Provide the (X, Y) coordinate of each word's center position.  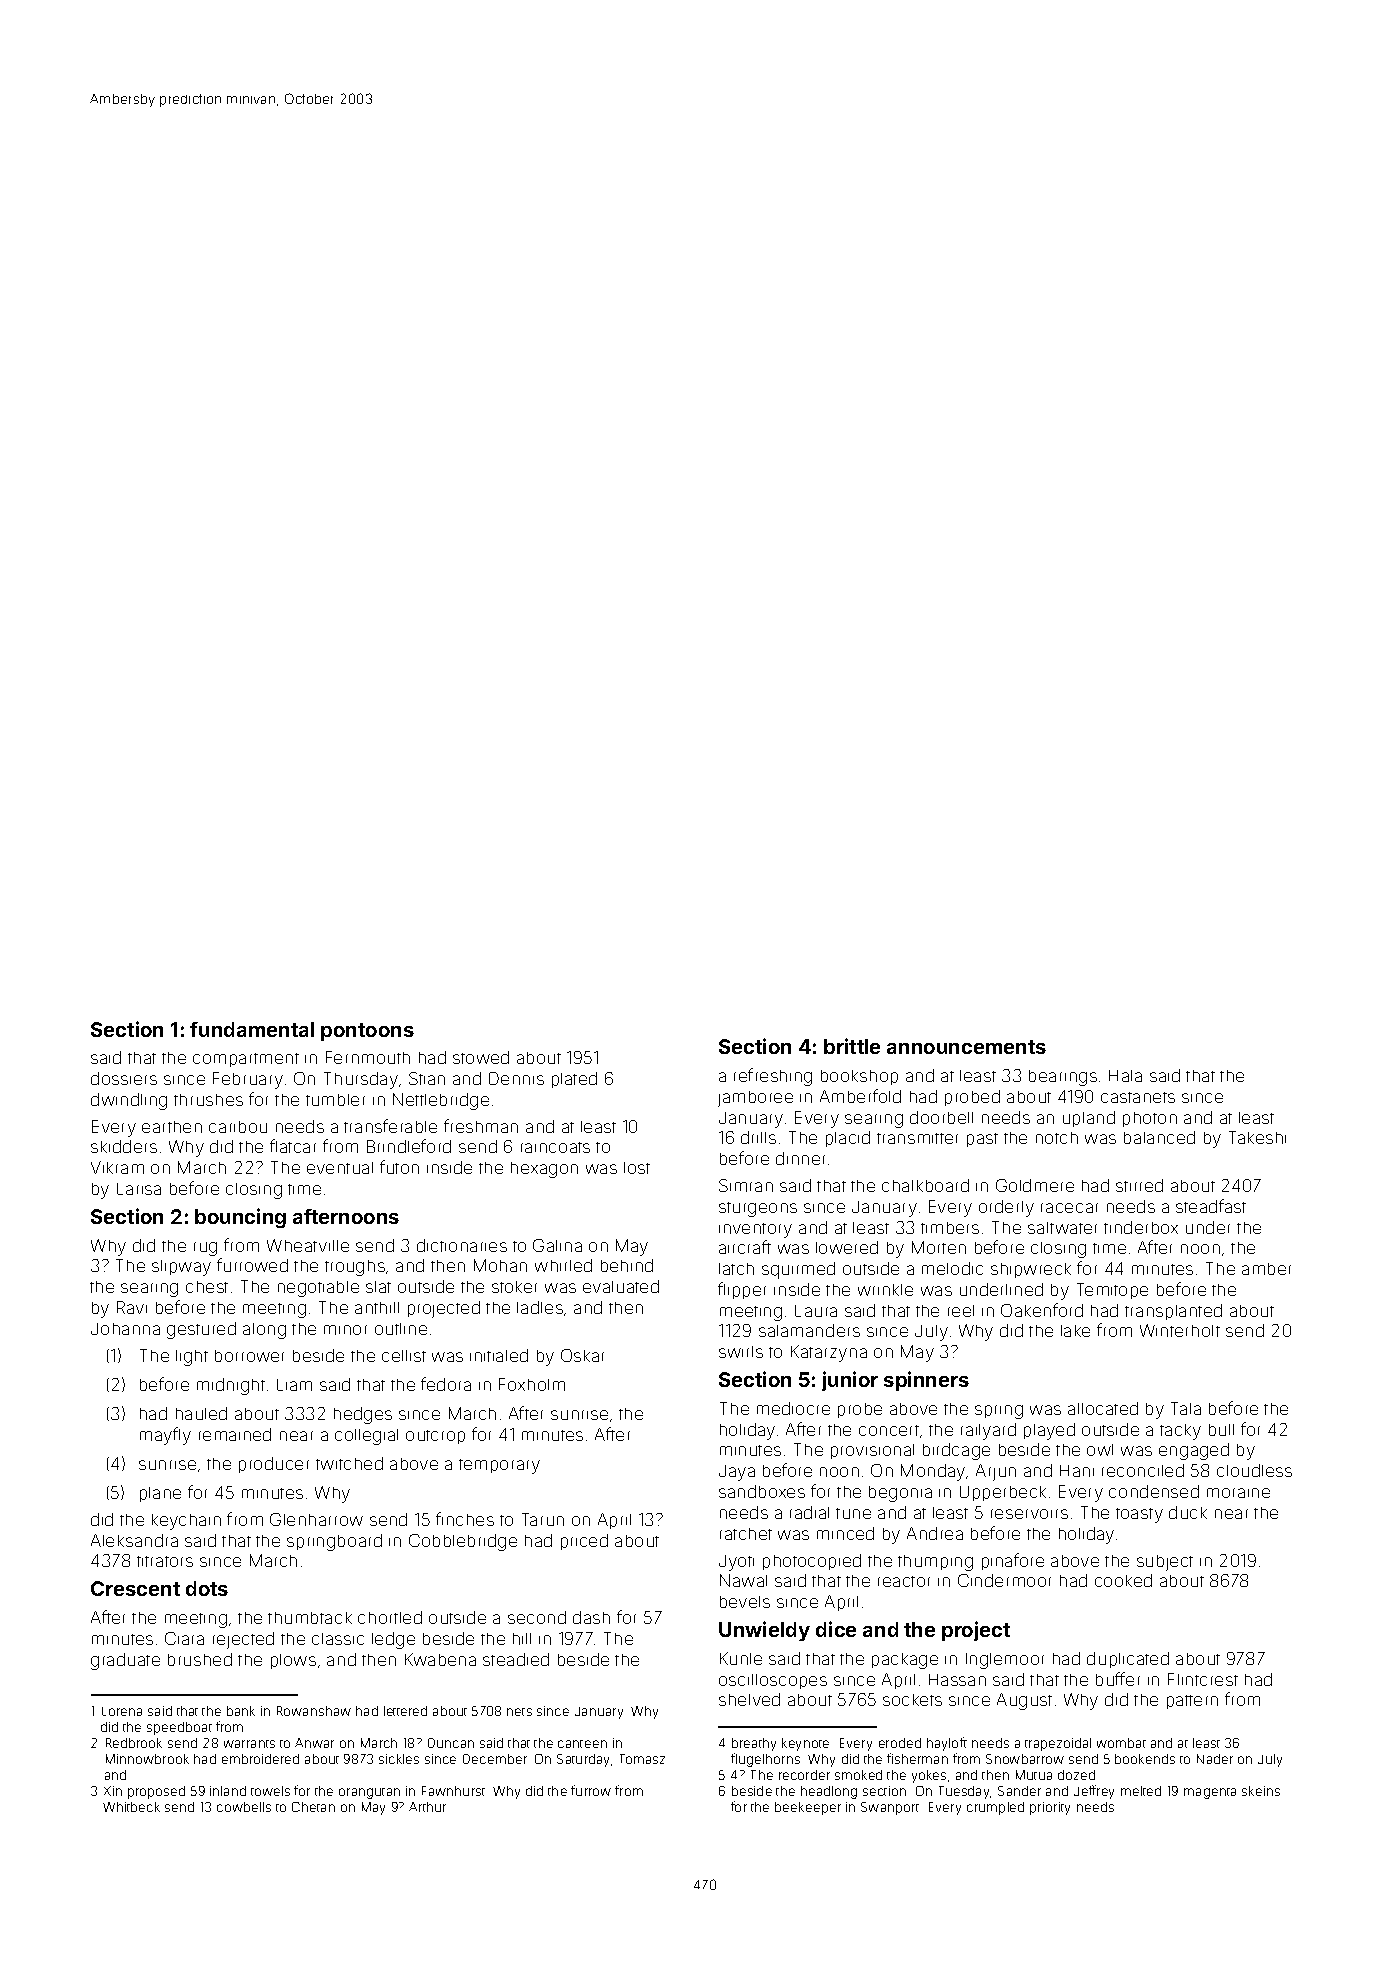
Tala (1186, 1408)
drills (758, 1137)
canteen (582, 1744)
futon (399, 1167)
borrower (249, 1356)
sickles (399, 1759)
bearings (1063, 1078)
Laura (816, 1311)
